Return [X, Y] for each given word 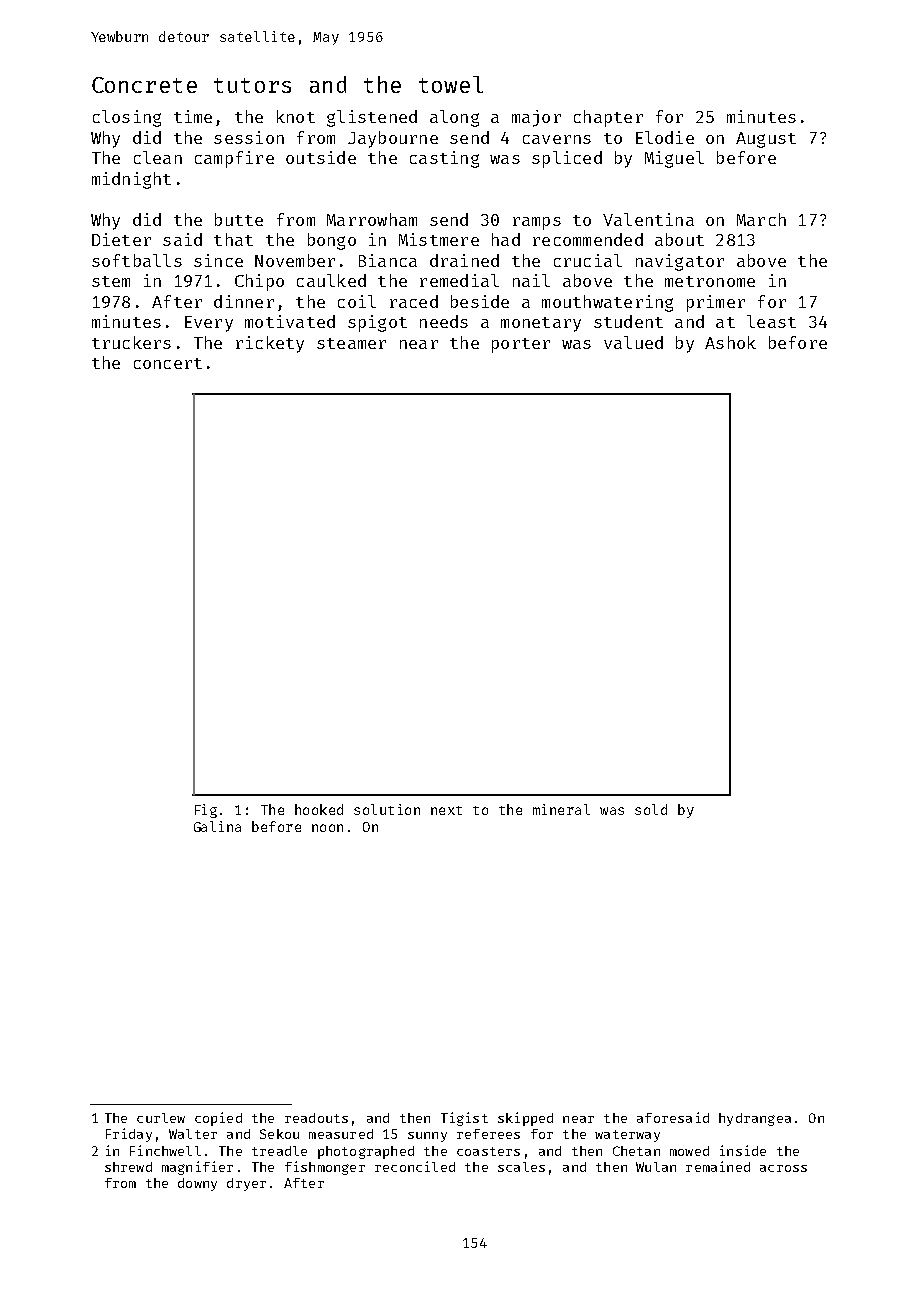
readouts [316, 1118]
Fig [206, 811]
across [783, 1168]
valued [633, 342]
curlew [161, 1118]
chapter [608, 118]
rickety [270, 344]
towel [451, 84]
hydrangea [755, 1119]
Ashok [730, 342]
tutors [252, 85]
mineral [561, 809]
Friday [129, 1135]
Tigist [464, 1119]
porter [521, 345]
